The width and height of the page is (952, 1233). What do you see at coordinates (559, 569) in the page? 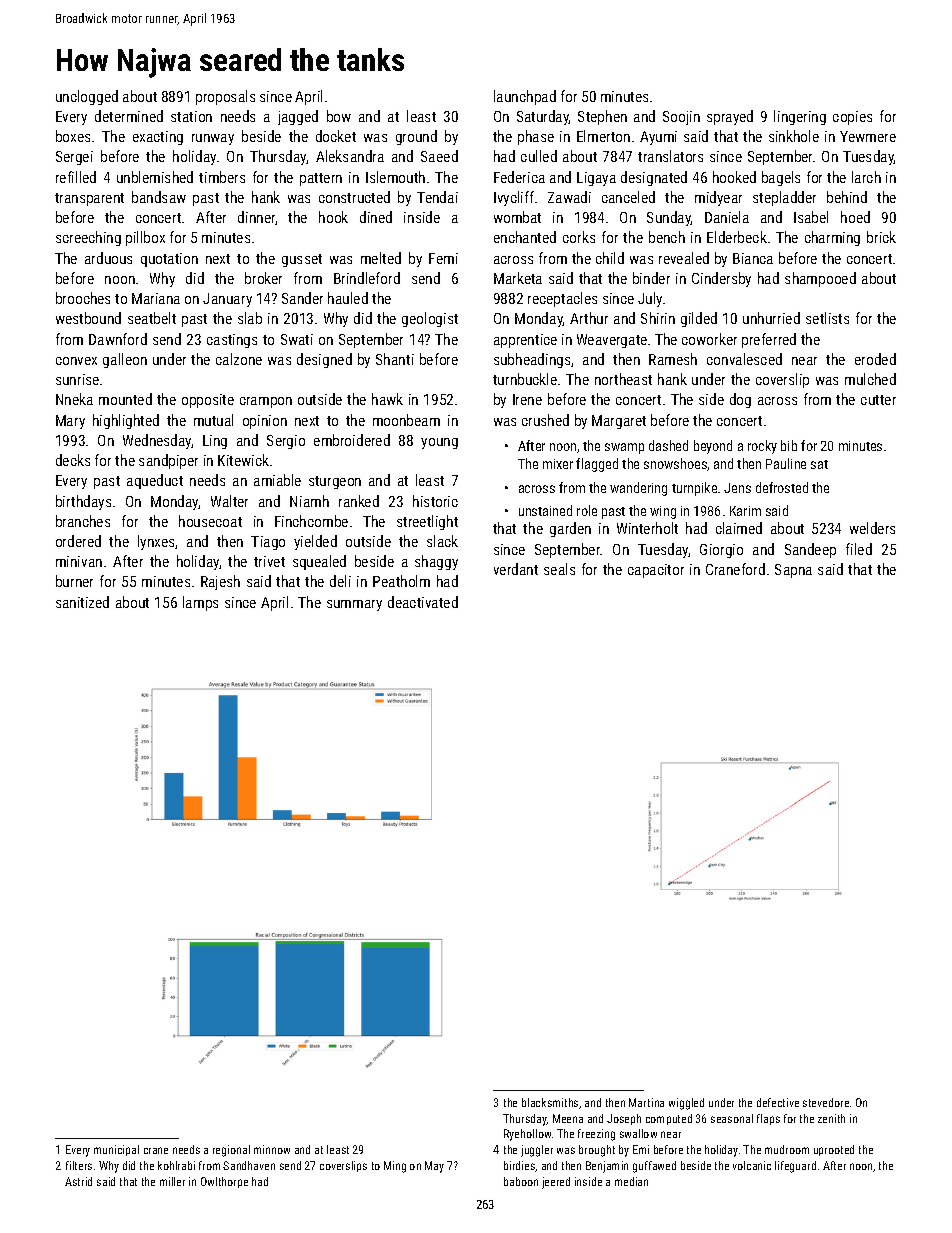
I see `seals` at bounding box center [559, 569].
